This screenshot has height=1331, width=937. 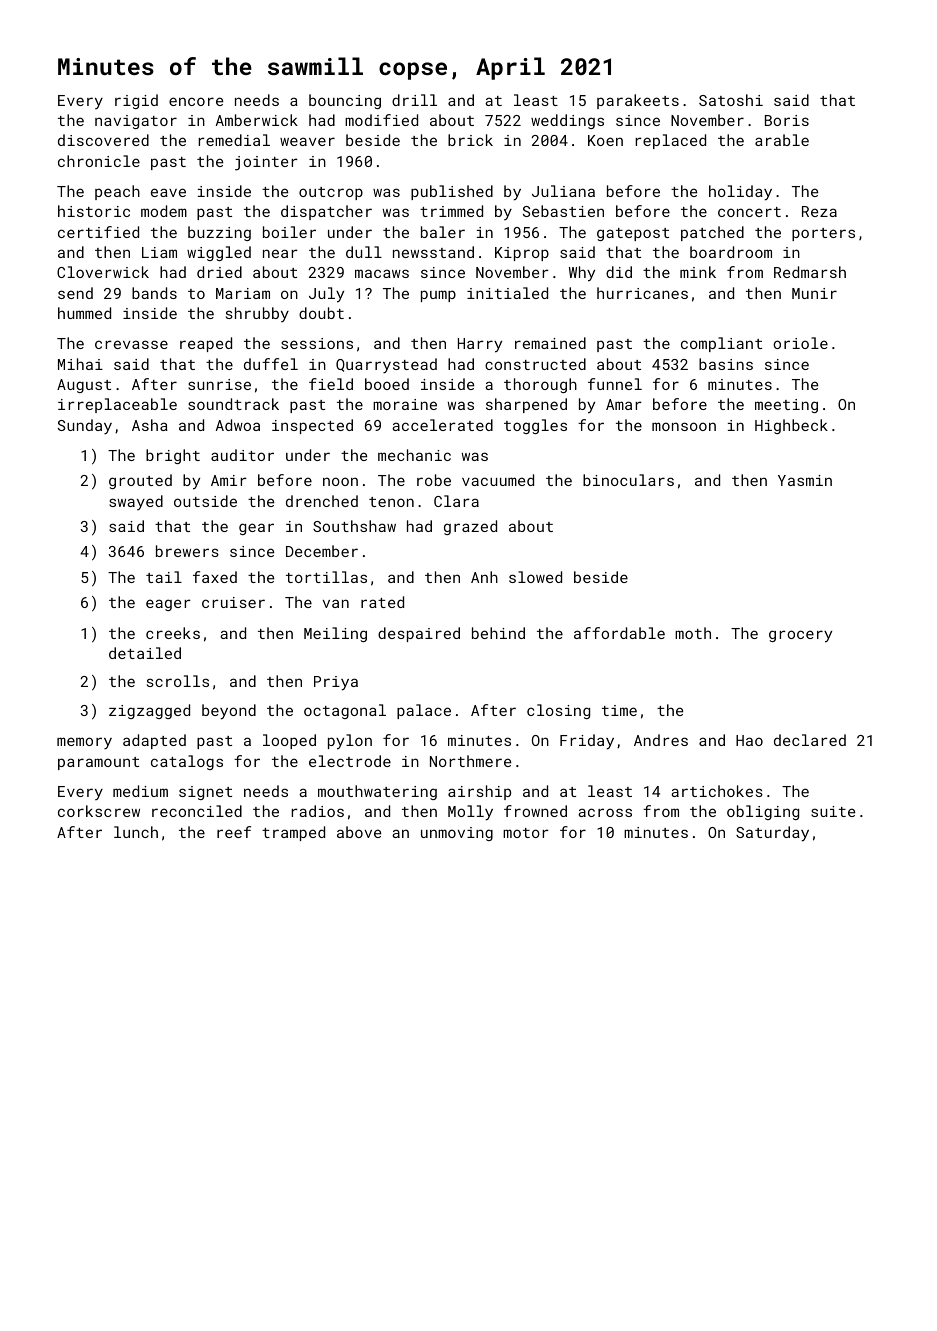 I want to click on despaired, so click(x=419, y=634).
